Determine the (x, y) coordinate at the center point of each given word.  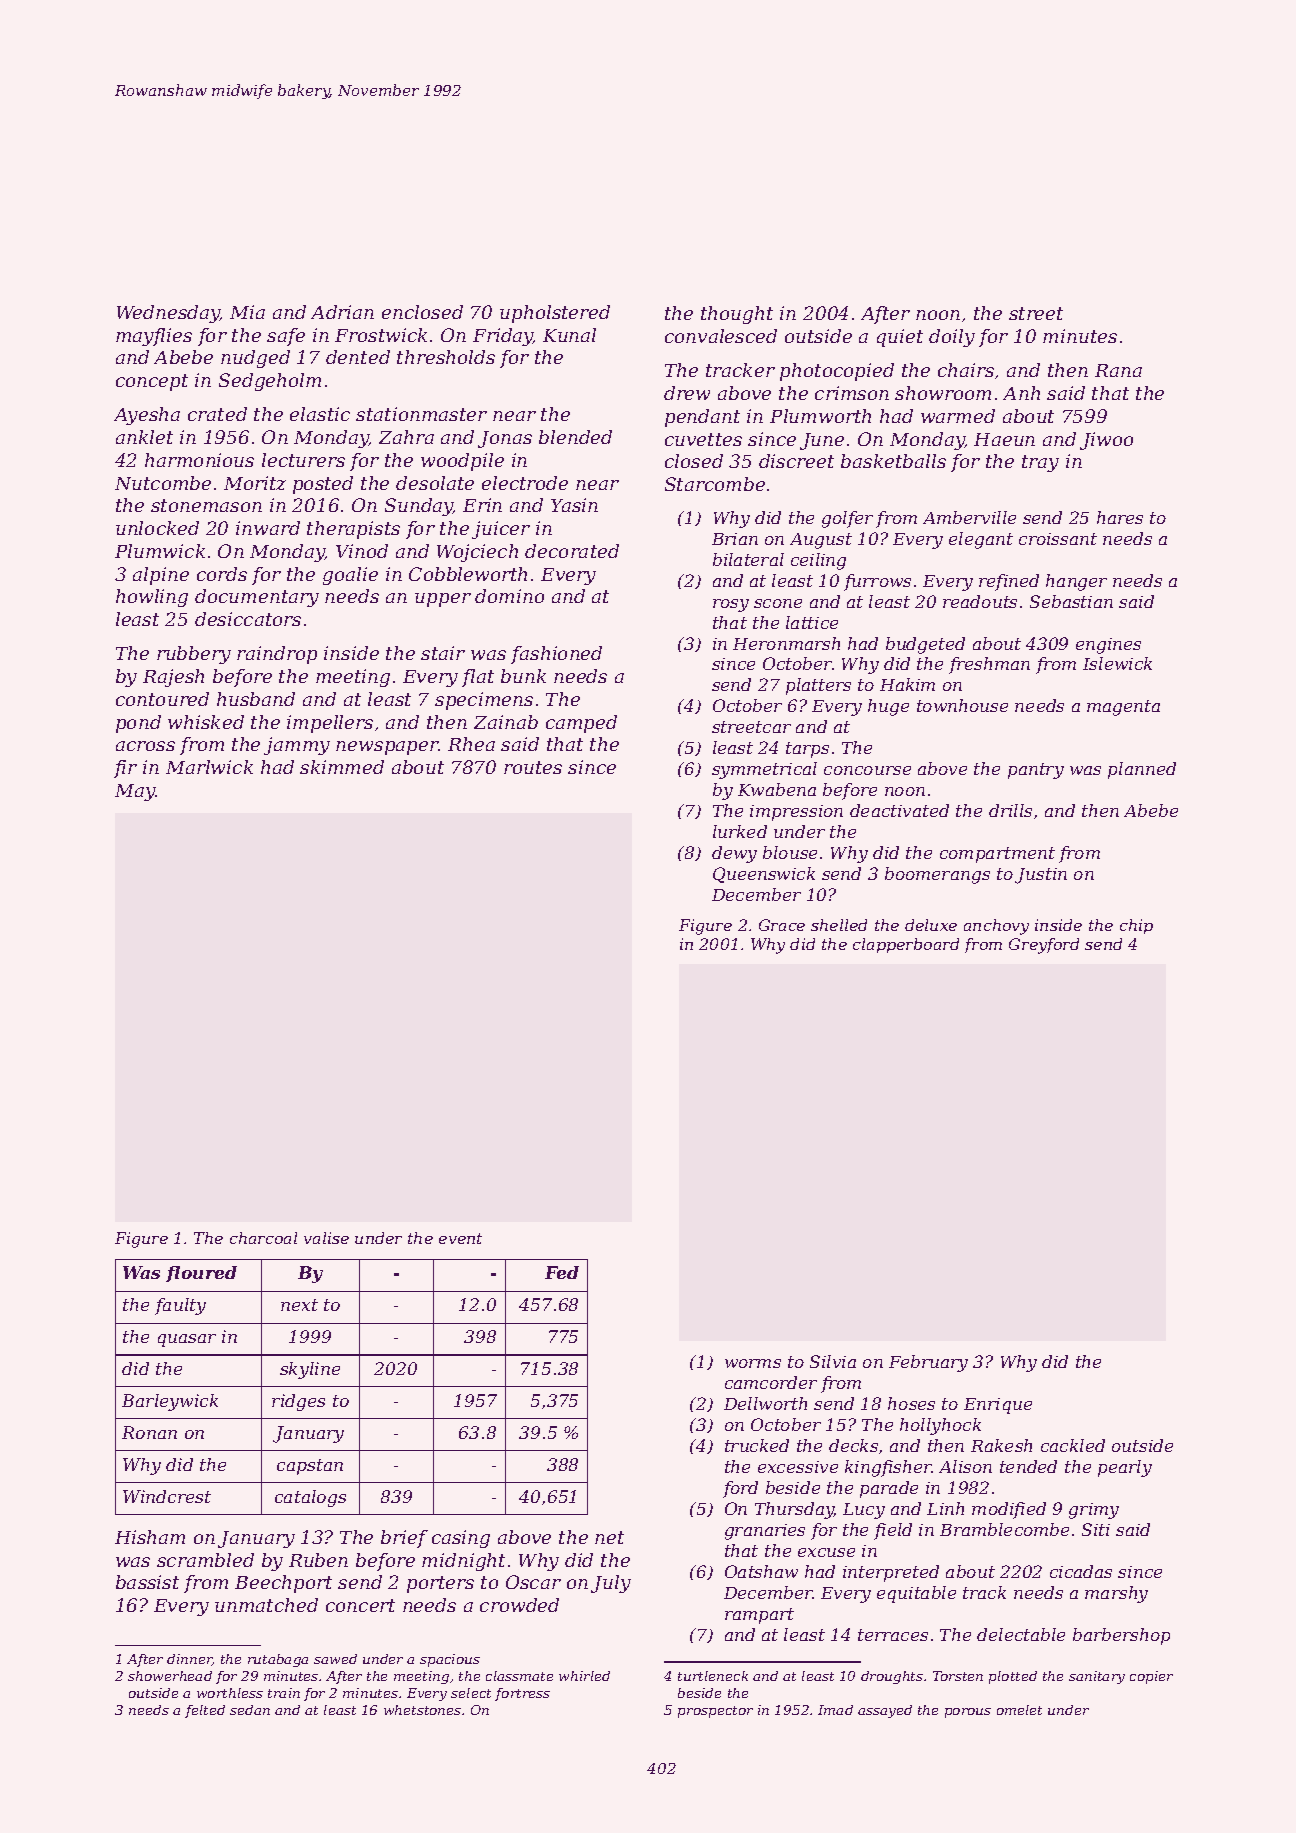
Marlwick (209, 767)
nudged (255, 359)
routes (533, 767)
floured (201, 1274)
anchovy (996, 927)
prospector (715, 1712)
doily (952, 338)
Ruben (318, 1560)
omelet (1019, 1710)
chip (1136, 926)
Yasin (574, 505)
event (460, 1238)
